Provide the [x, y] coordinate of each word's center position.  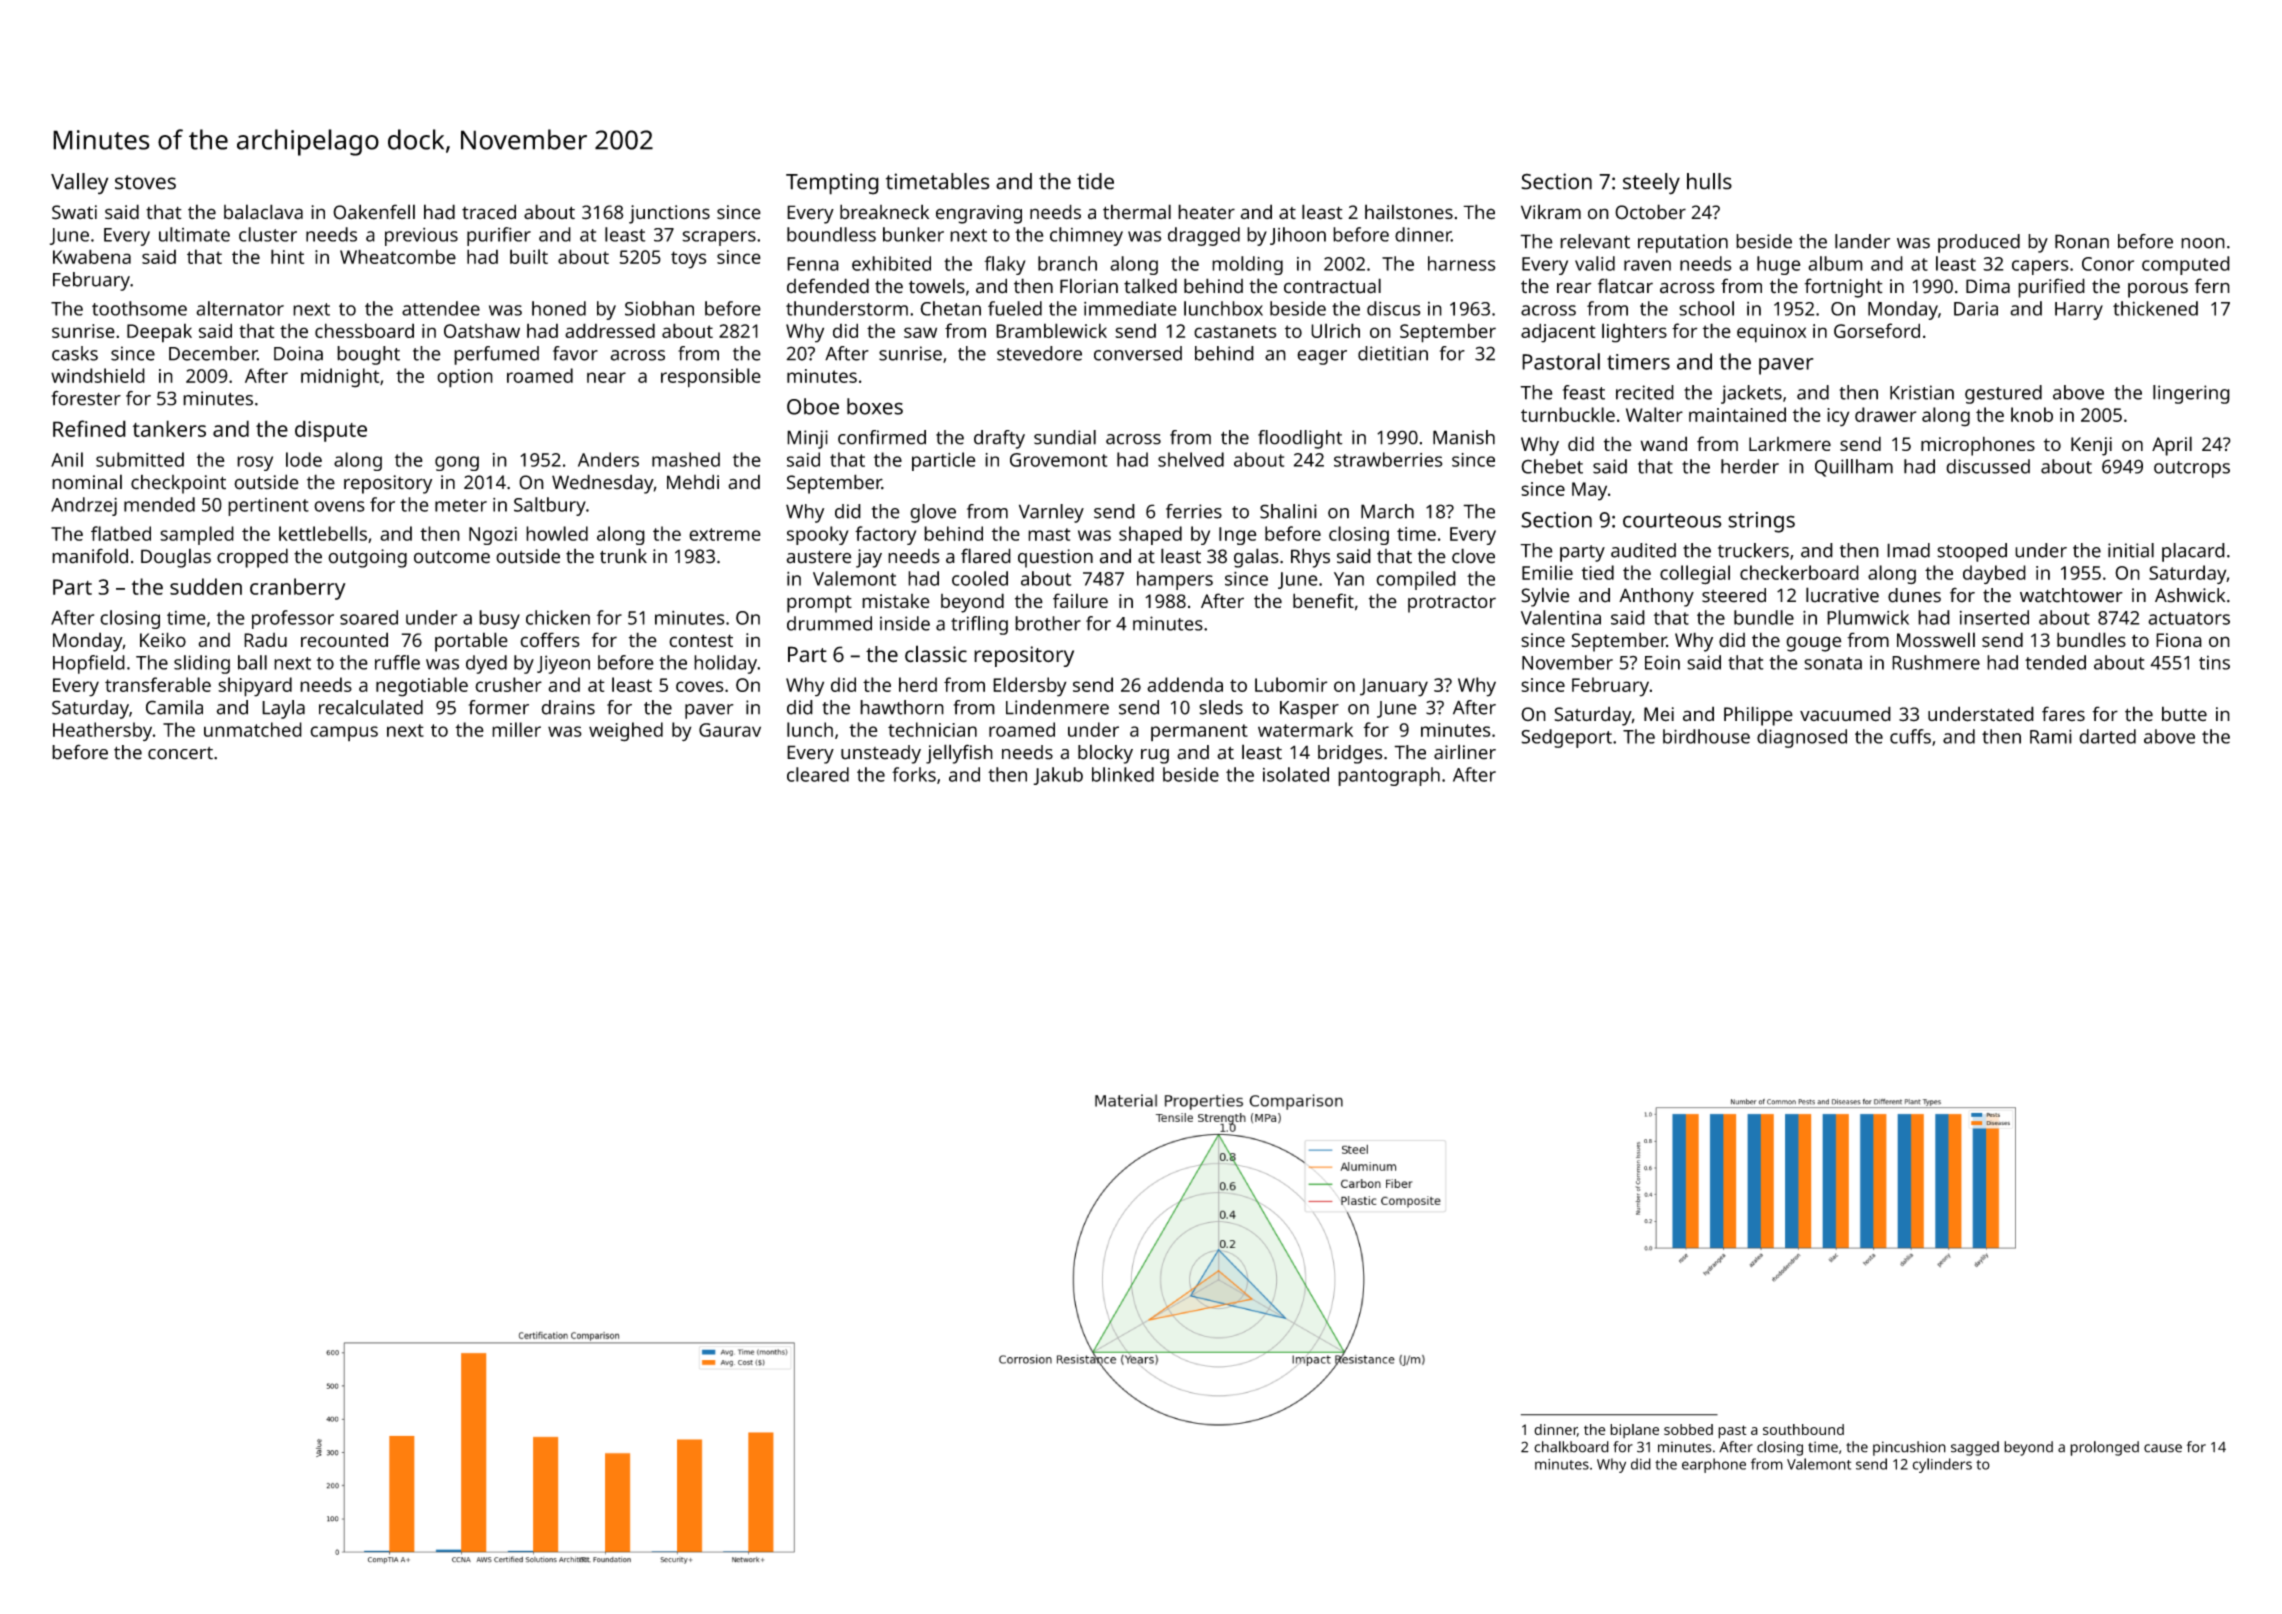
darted [2107, 736]
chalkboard [1571, 1447]
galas [1256, 558]
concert [180, 753]
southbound [1803, 1429]
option [465, 378]
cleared [818, 774]
